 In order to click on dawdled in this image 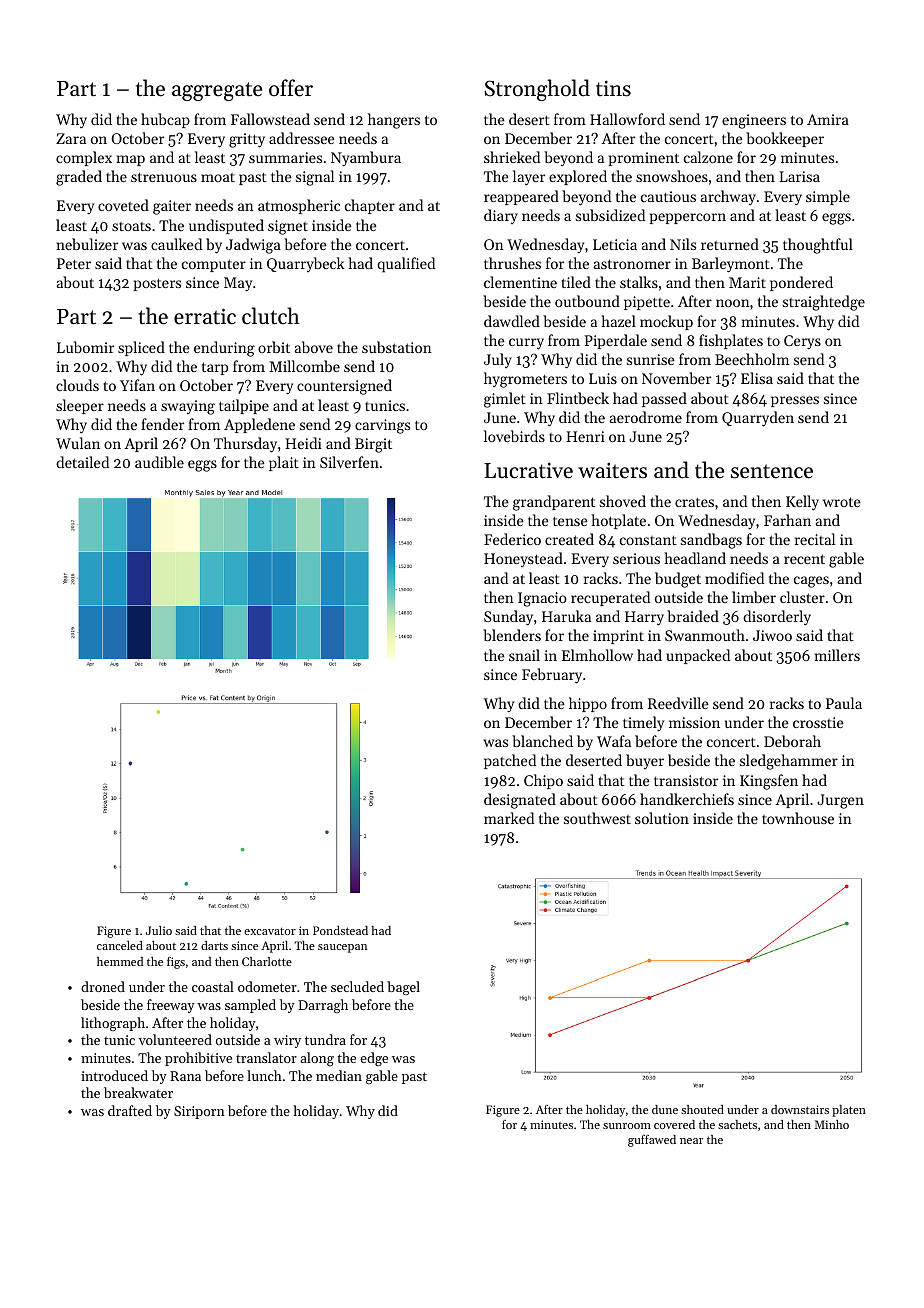, I will do `click(512, 321)`.
